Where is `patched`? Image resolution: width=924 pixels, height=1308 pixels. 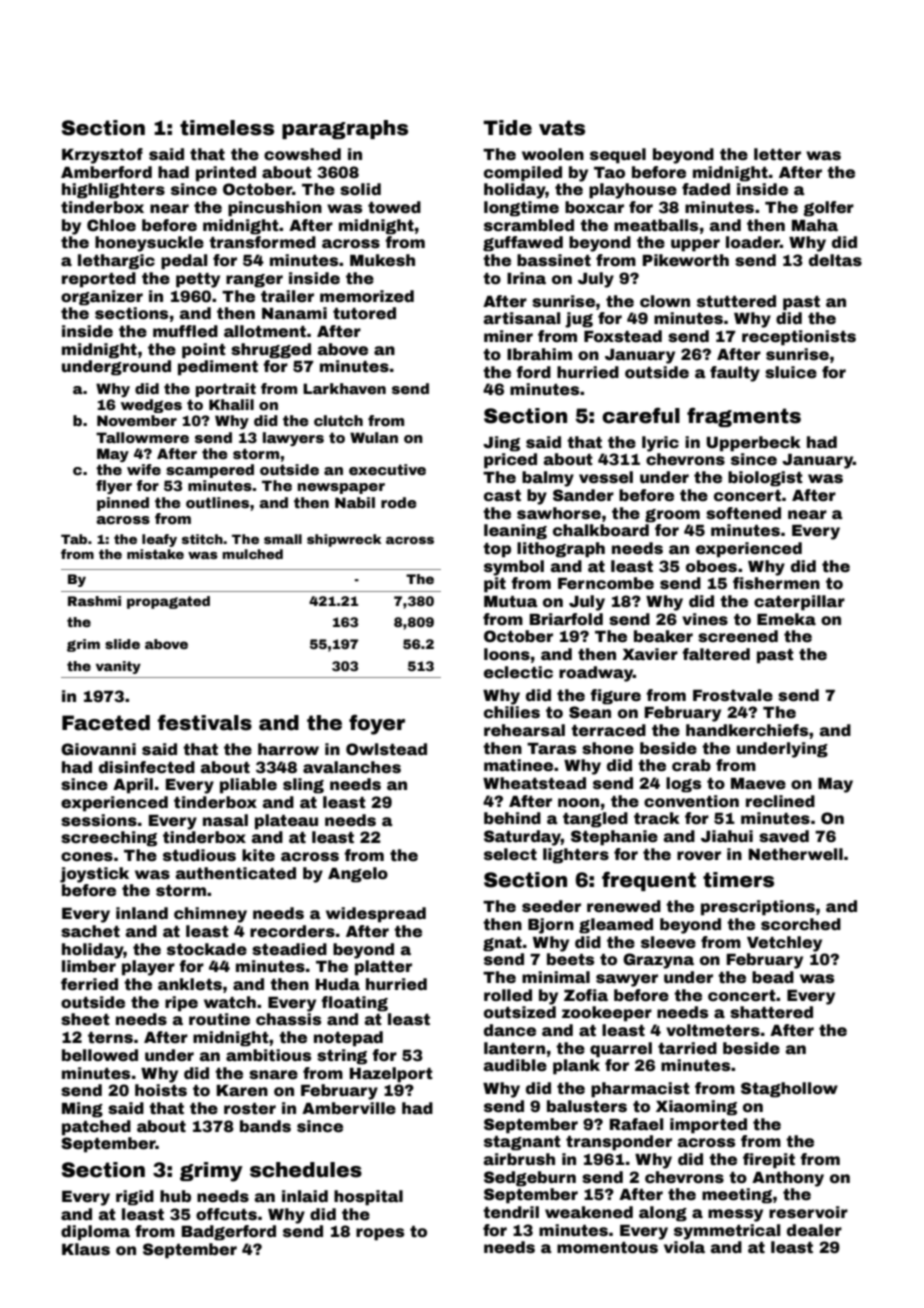 patched is located at coordinates (96, 1128).
